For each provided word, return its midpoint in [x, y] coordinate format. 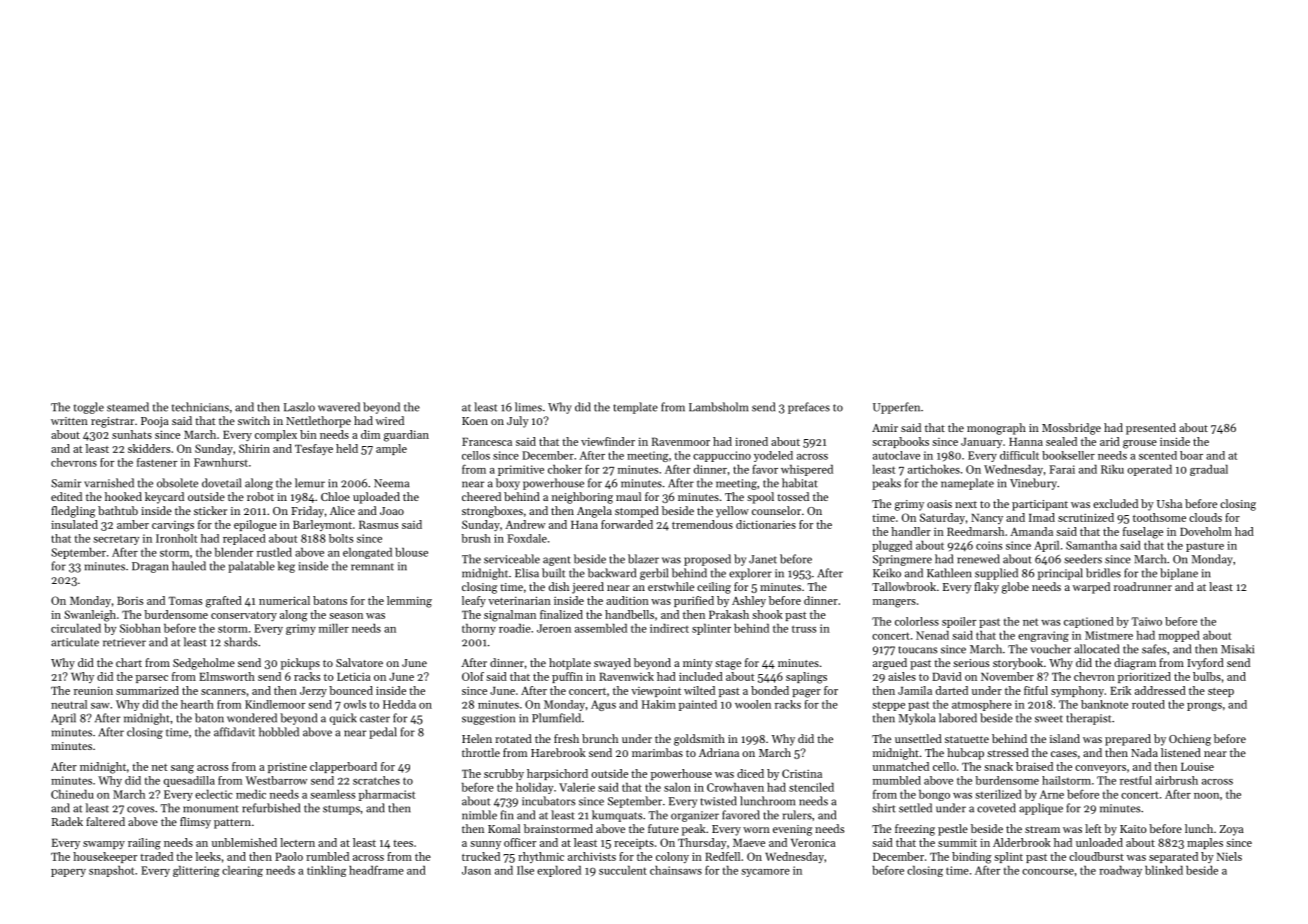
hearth [197, 704]
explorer [750, 574]
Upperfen [896, 408]
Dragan [150, 567]
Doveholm [1206, 531]
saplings [806, 678]
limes [528, 407]
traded [156, 856]
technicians [200, 407]
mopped [1179, 636]
